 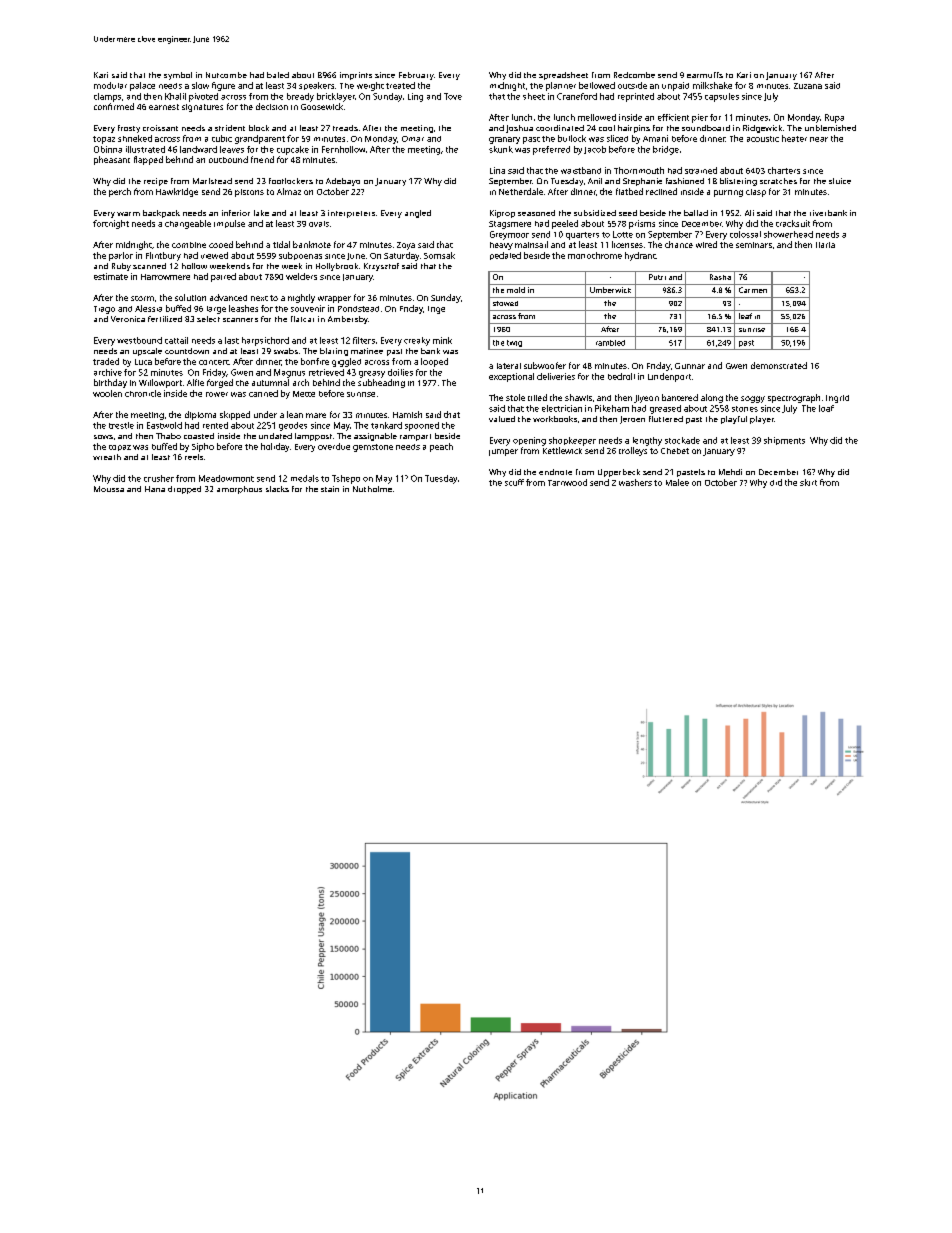 What do you see at coordinates (705, 75) in the screenshot?
I see `earmuffs` at bounding box center [705, 75].
